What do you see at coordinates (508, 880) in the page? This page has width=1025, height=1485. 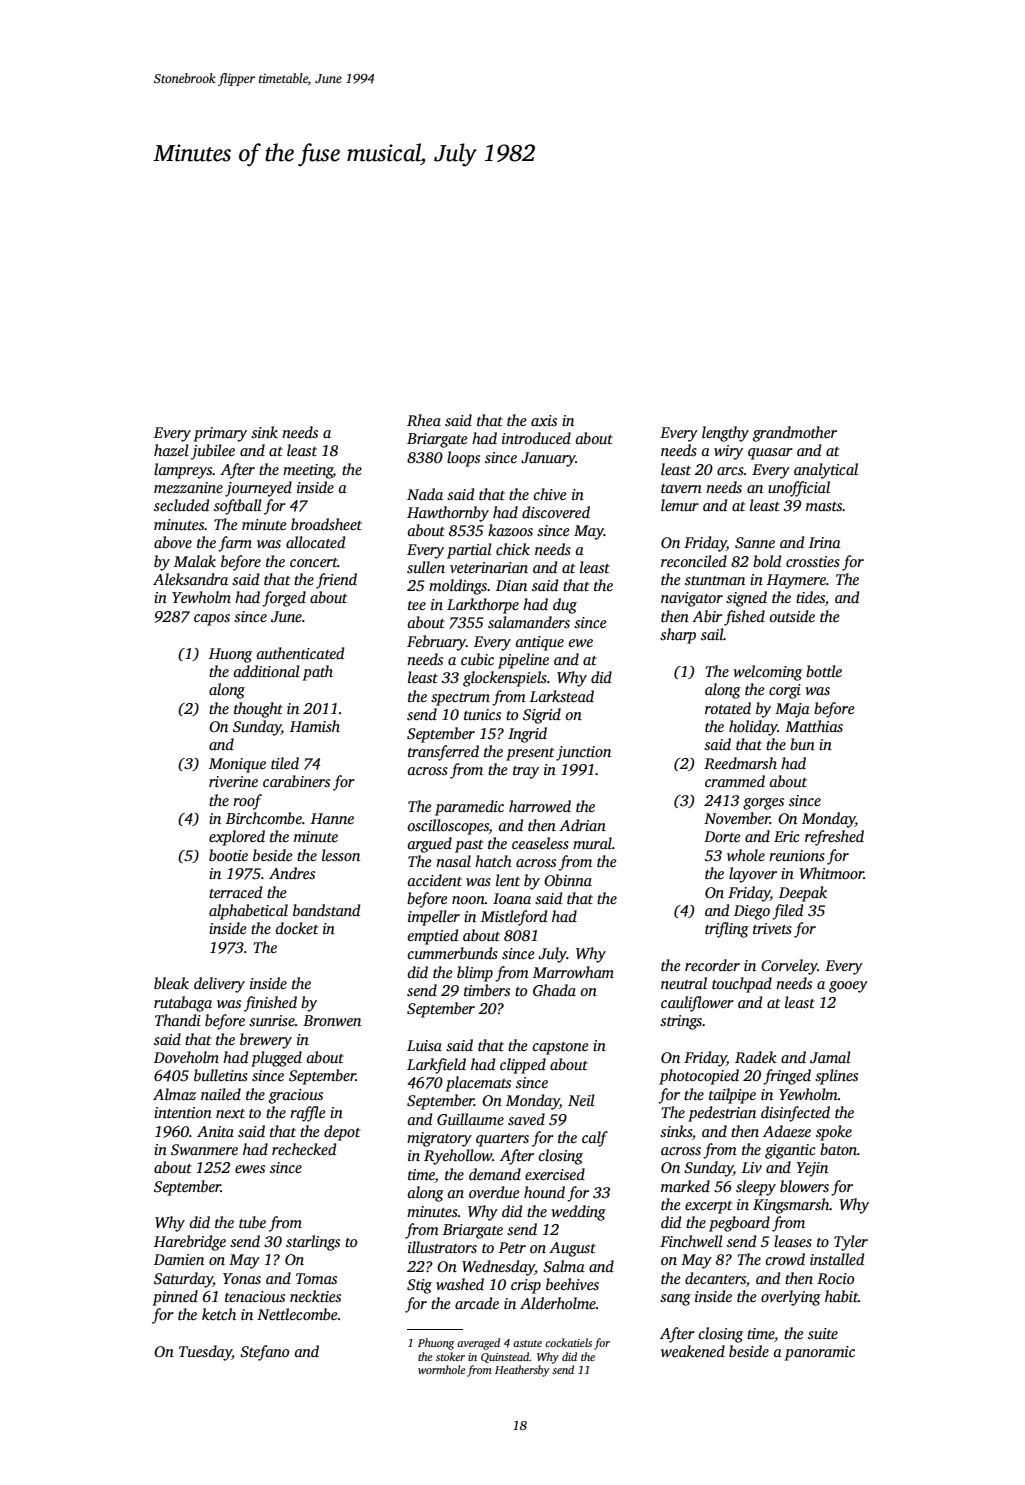 I see `lent` at bounding box center [508, 880].
